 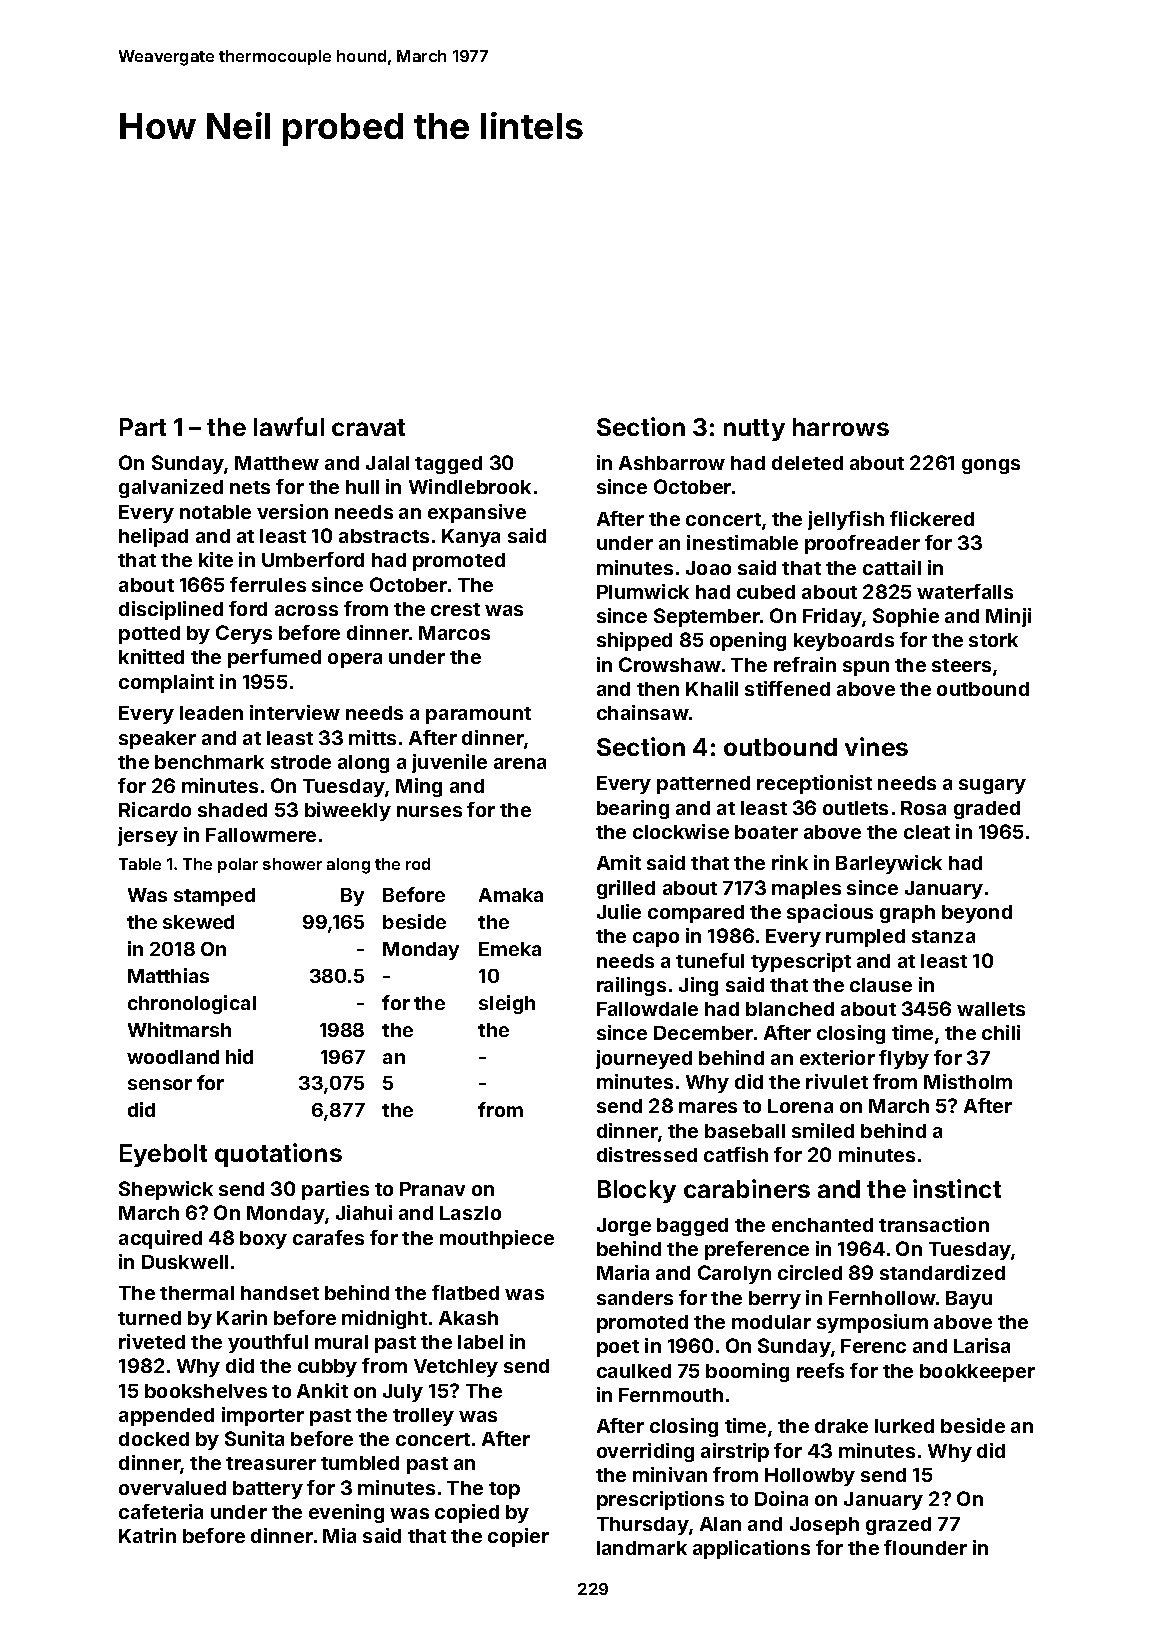 I want to click on harrows, so click(x=841, y=427).
